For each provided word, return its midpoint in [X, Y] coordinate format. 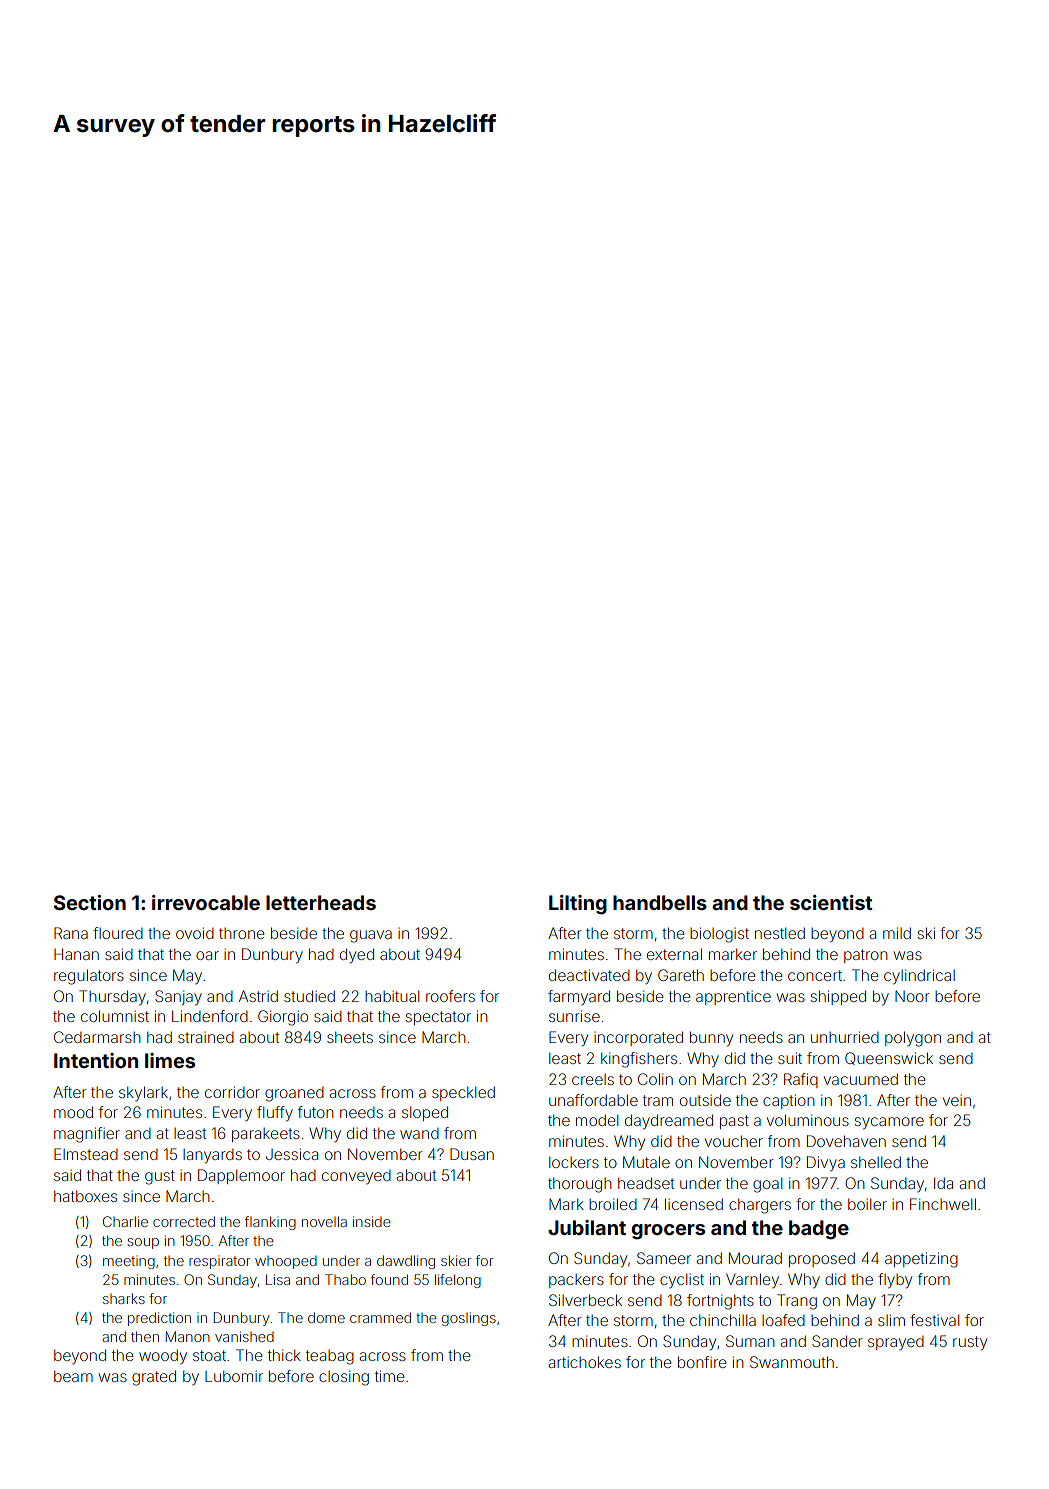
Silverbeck [585, 1300]
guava [371, 936]
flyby [895, 1281]
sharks [124, 1298]
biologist [719, 935]
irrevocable [206, 902]
